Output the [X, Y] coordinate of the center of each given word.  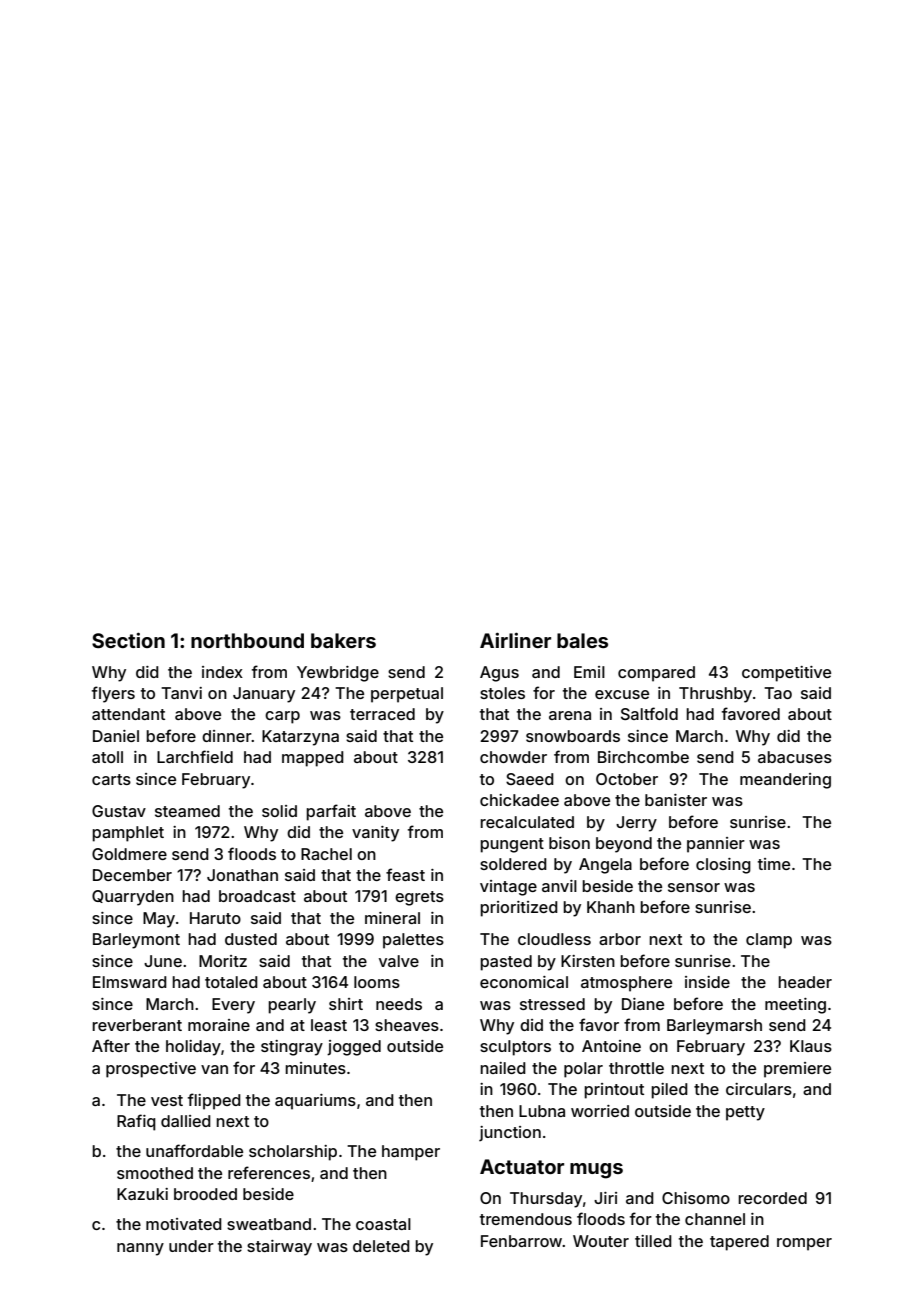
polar [583, 1070]
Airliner [515, 640]
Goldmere [129, 854]
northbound [247, 640]
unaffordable [194, 1150]
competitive [786, 674]
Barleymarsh [714, 1027]
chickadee [519, 800]
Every [233, 1006]
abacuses [795, 757]
